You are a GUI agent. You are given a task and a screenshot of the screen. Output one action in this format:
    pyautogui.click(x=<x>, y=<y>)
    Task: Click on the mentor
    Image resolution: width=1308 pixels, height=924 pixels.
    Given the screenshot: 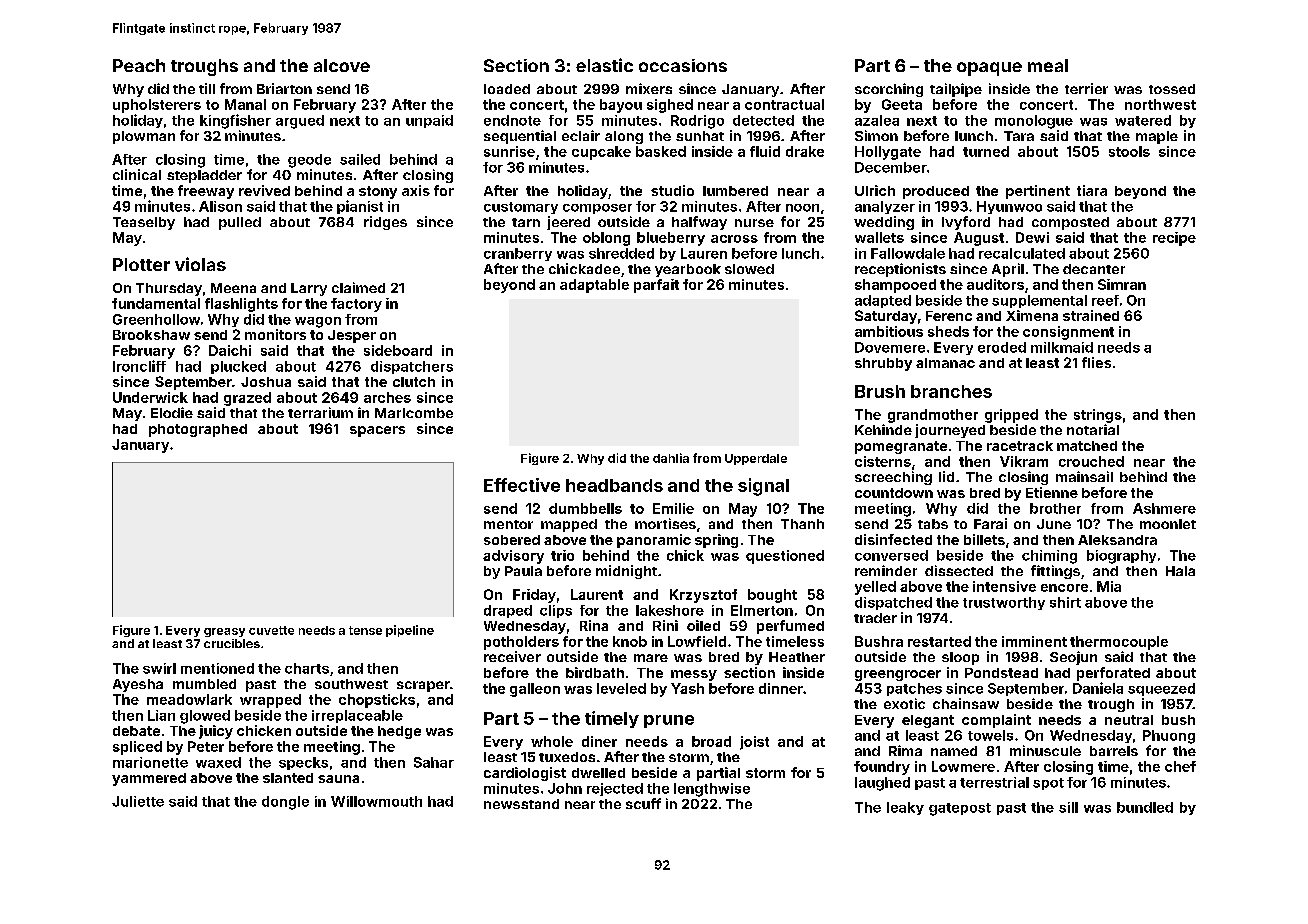 What is the action you would take?
    pyautogui.click(x=508, y=524)
